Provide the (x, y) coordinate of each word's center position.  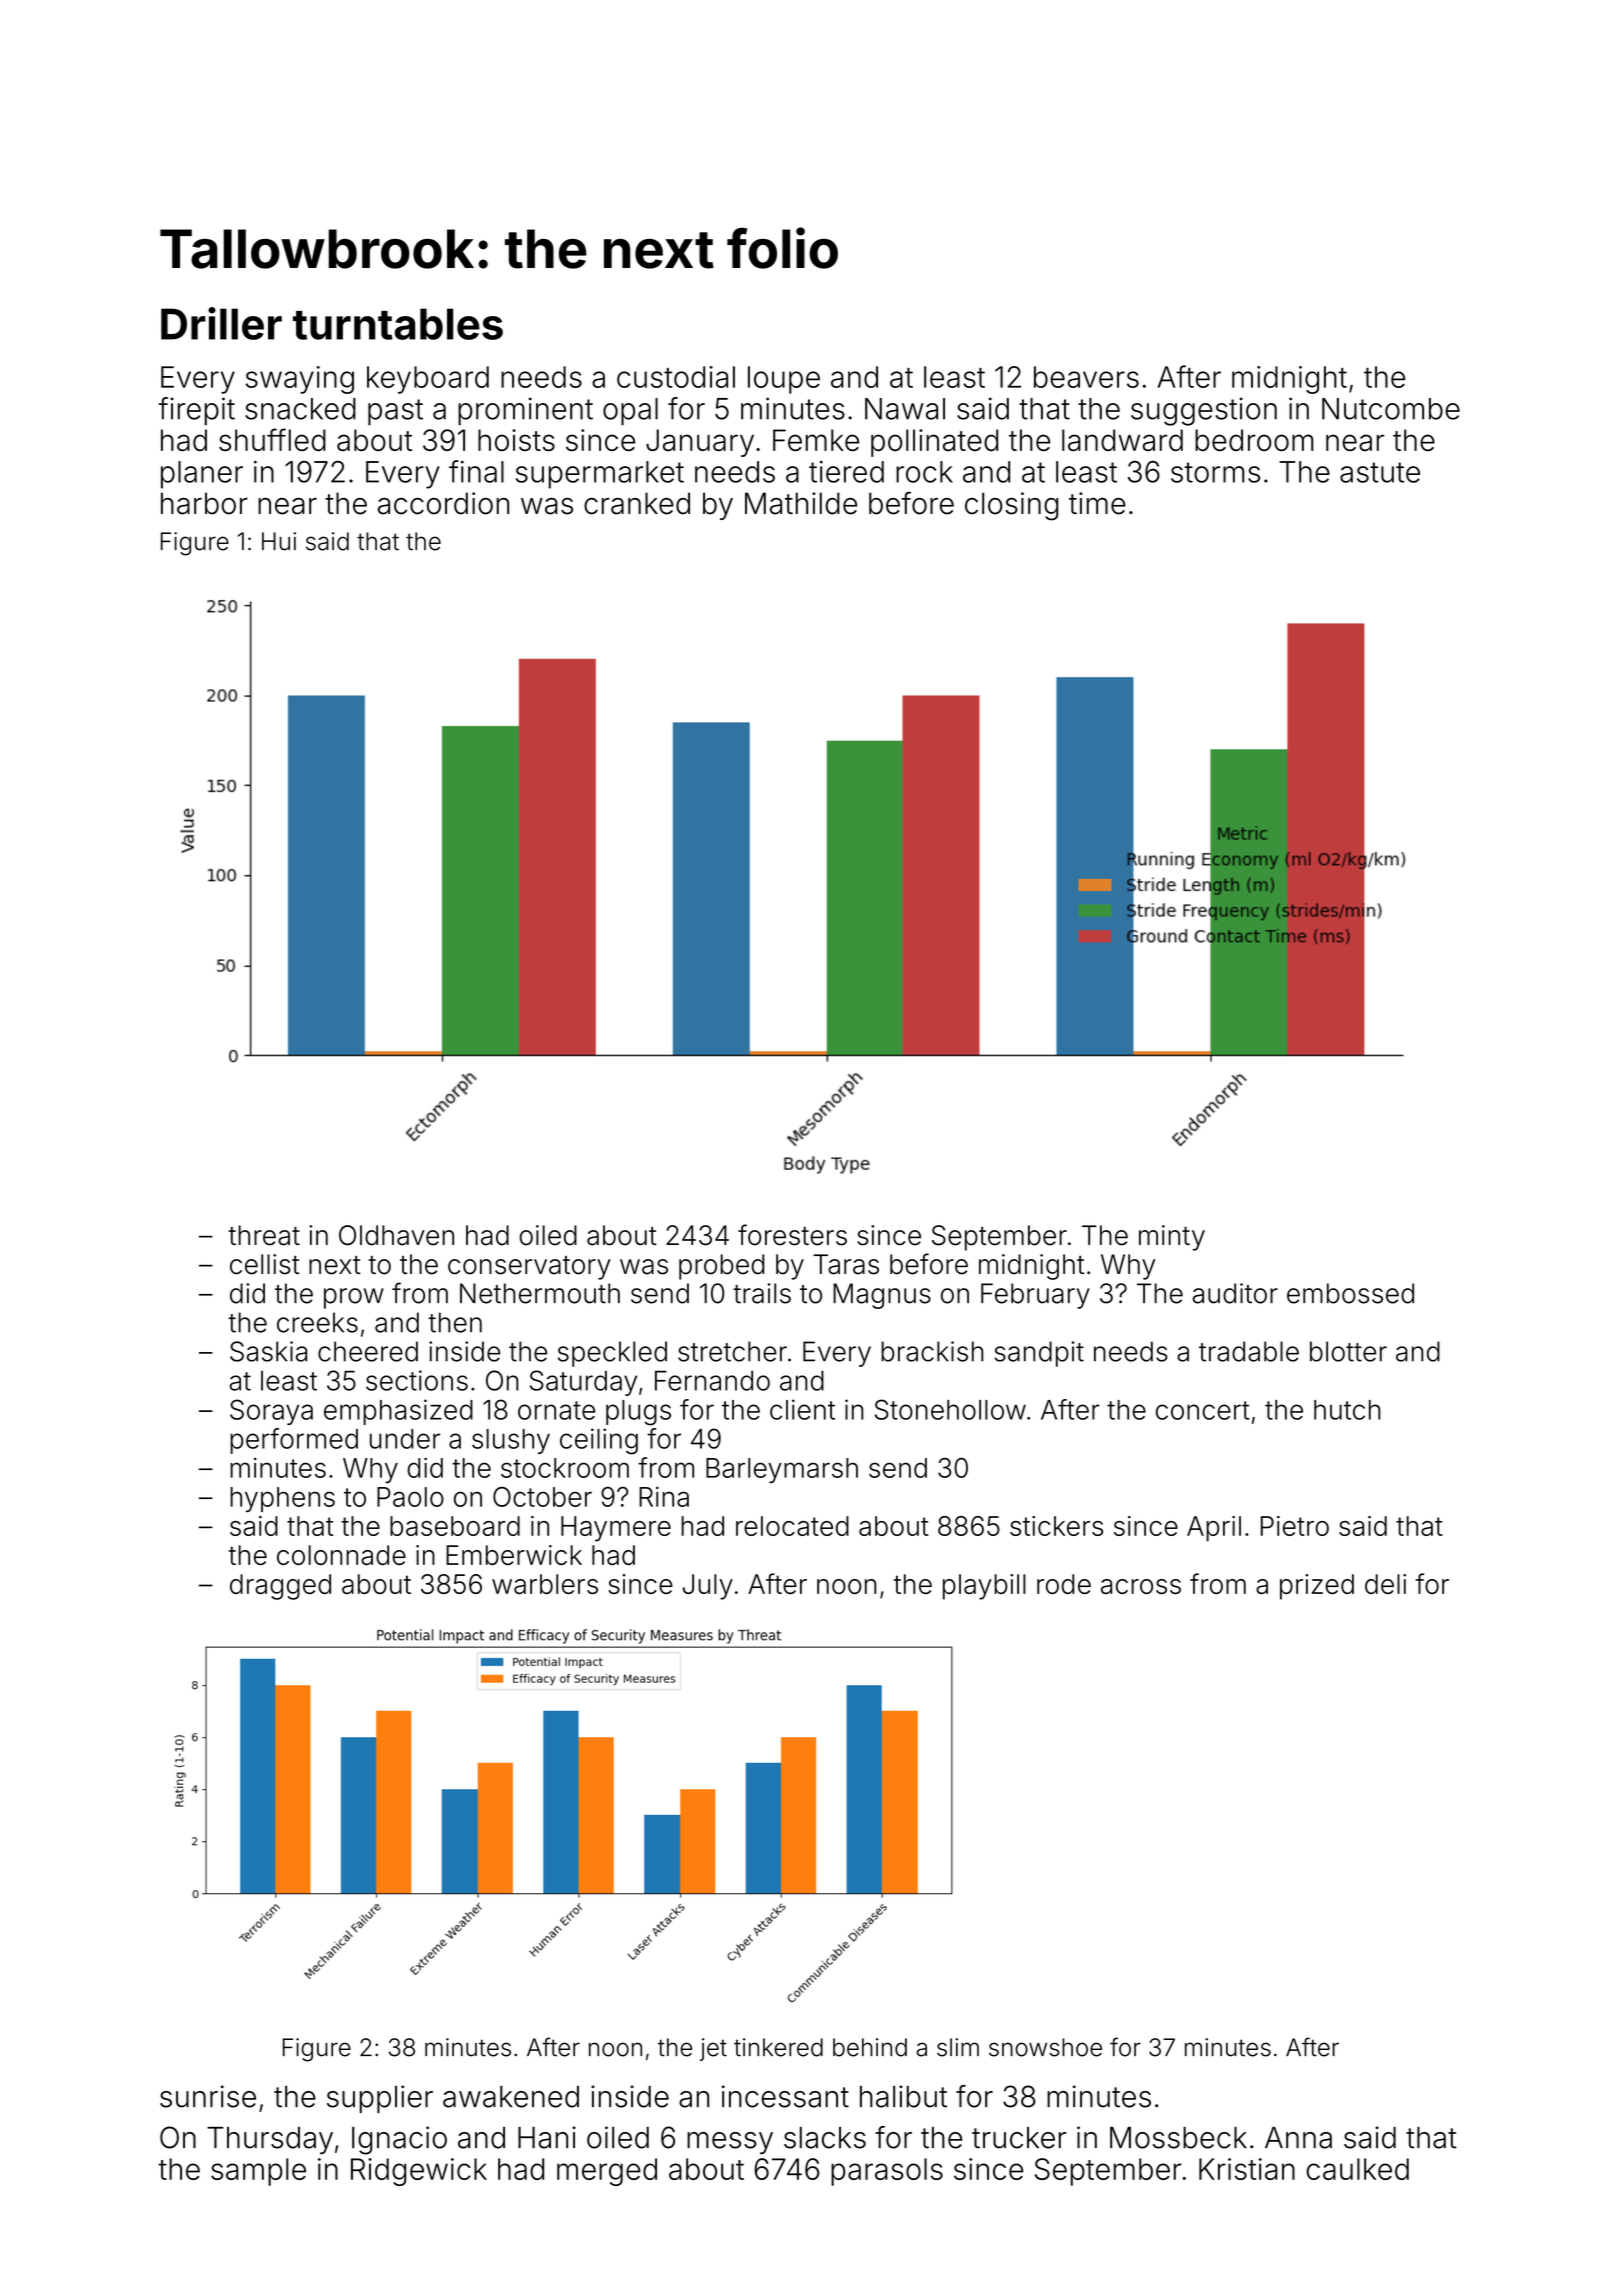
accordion (443, 503)
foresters (792, 1235)
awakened (511, 2097)
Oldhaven (396, 1235)
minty (1172, 1238)
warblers (545, 1584)
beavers (1086, 377)
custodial (676, 377)
